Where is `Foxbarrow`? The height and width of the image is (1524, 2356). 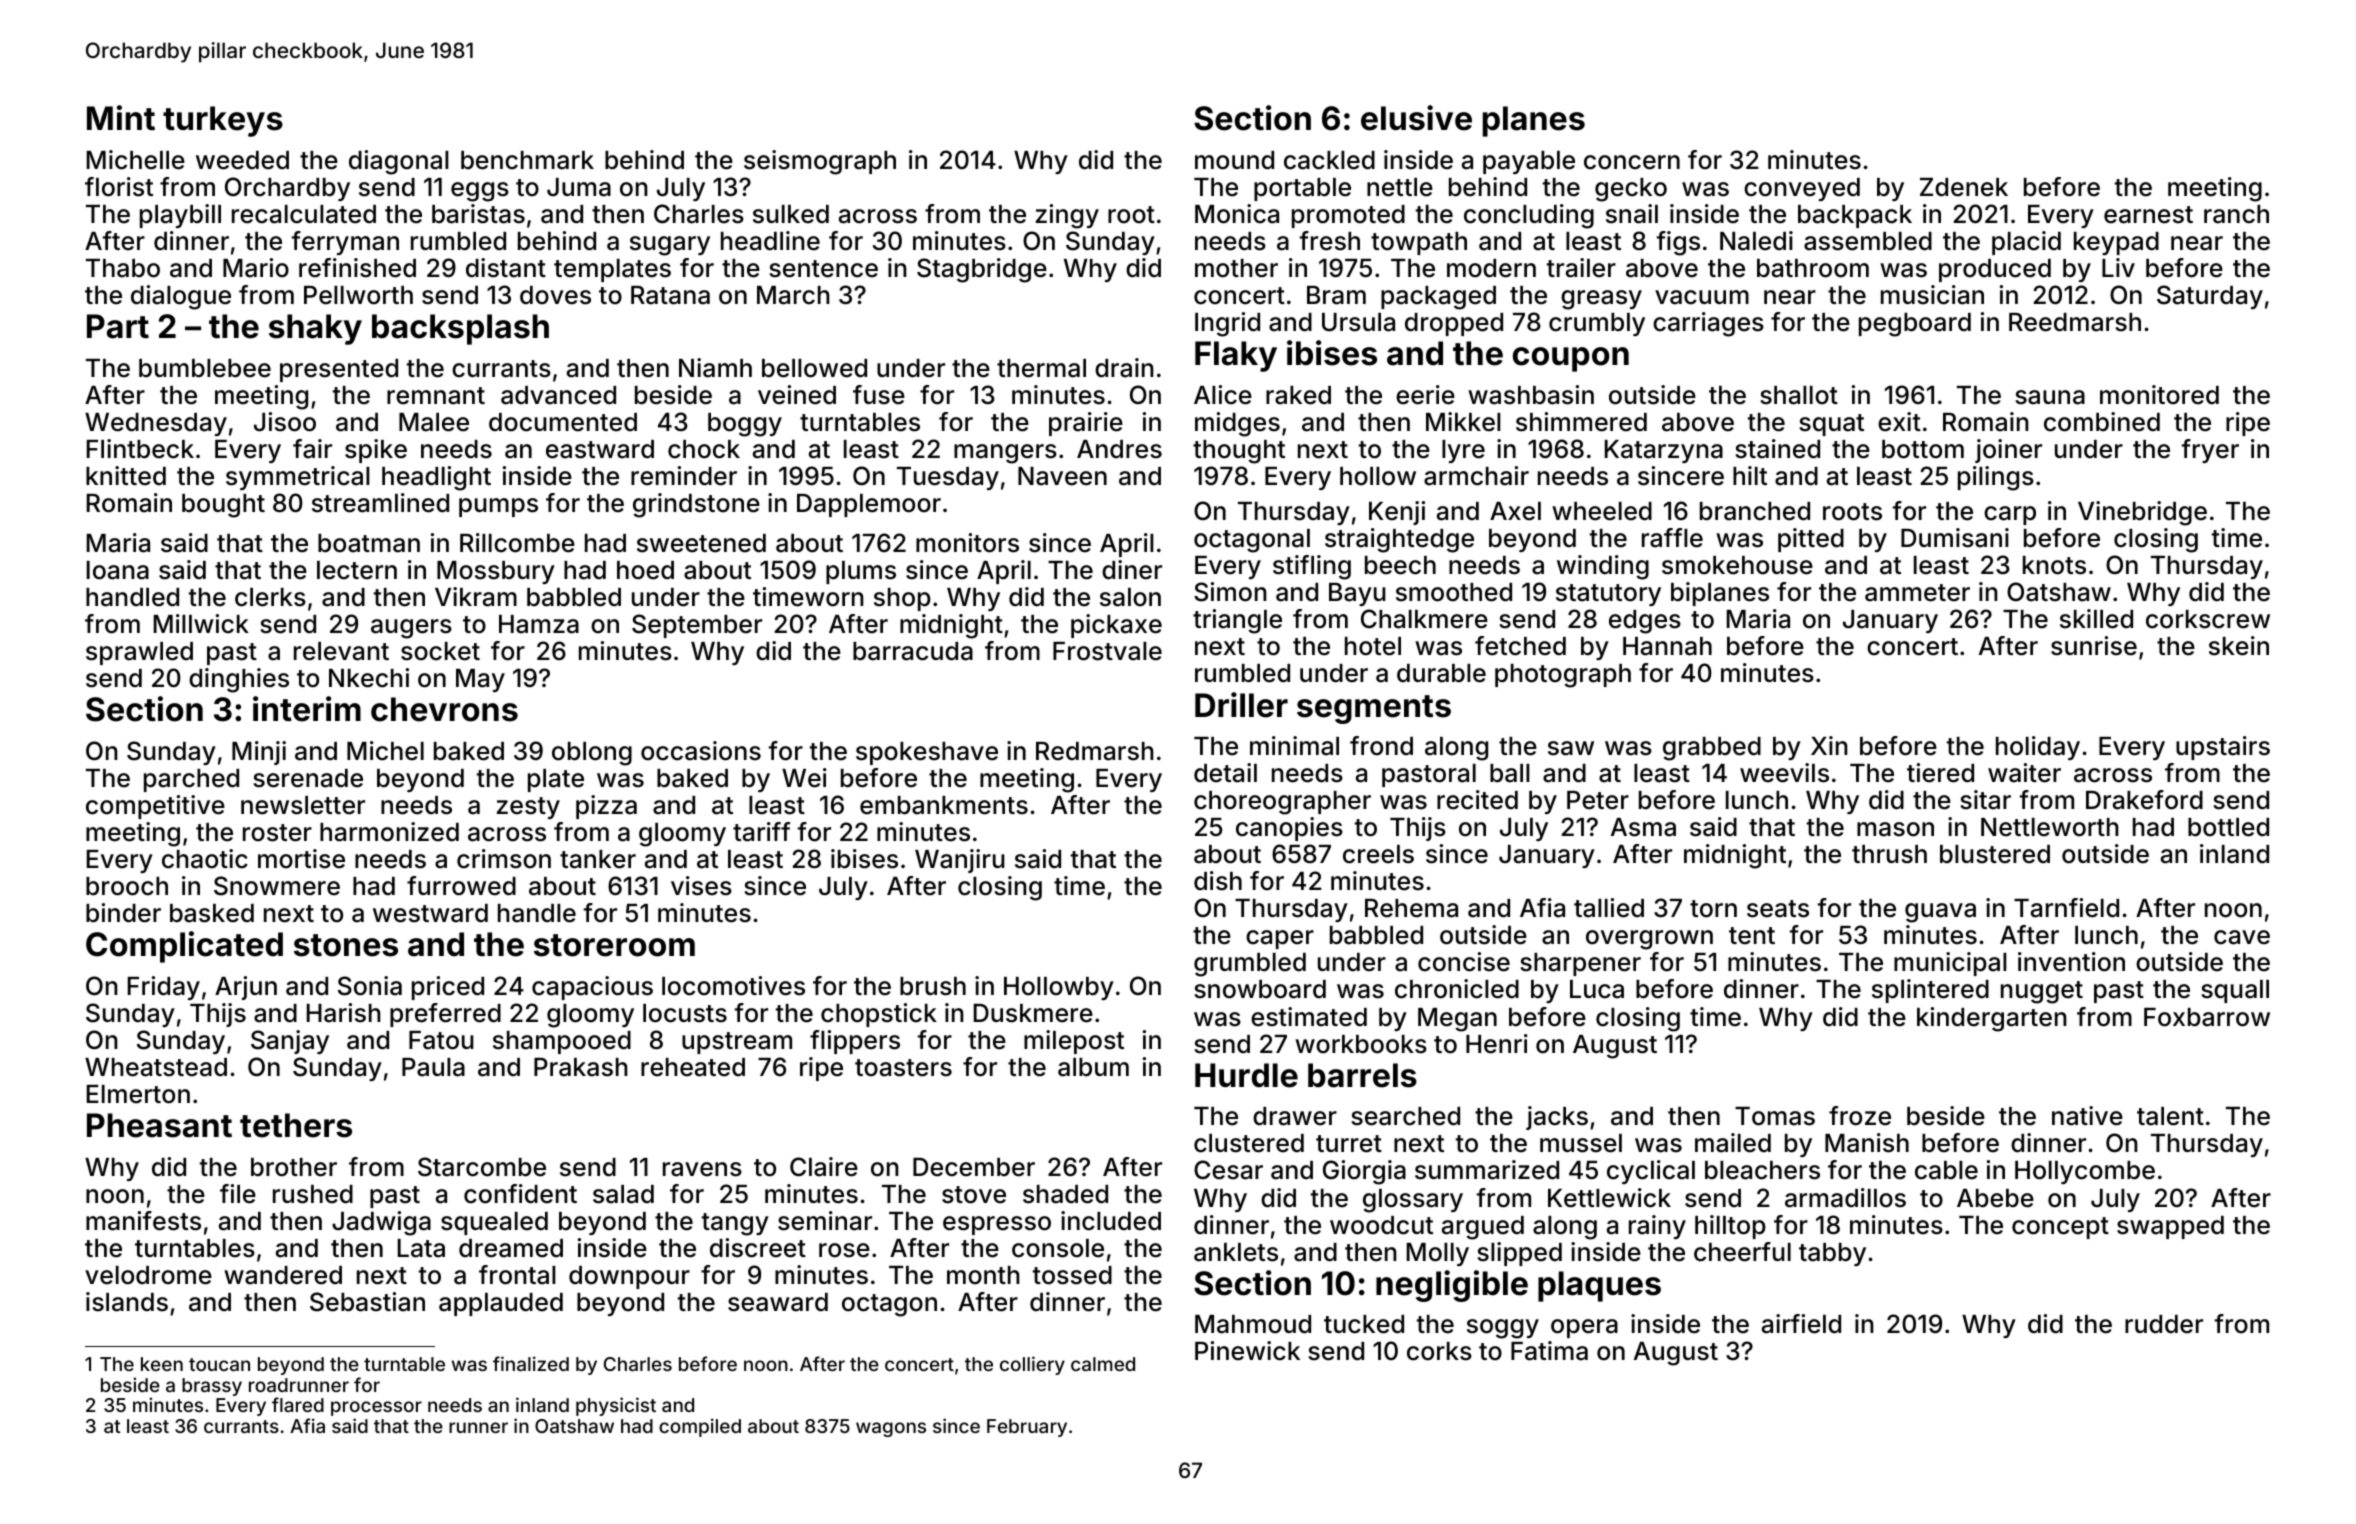 Foxbarrow is located at coordinates (2207, 1017).
